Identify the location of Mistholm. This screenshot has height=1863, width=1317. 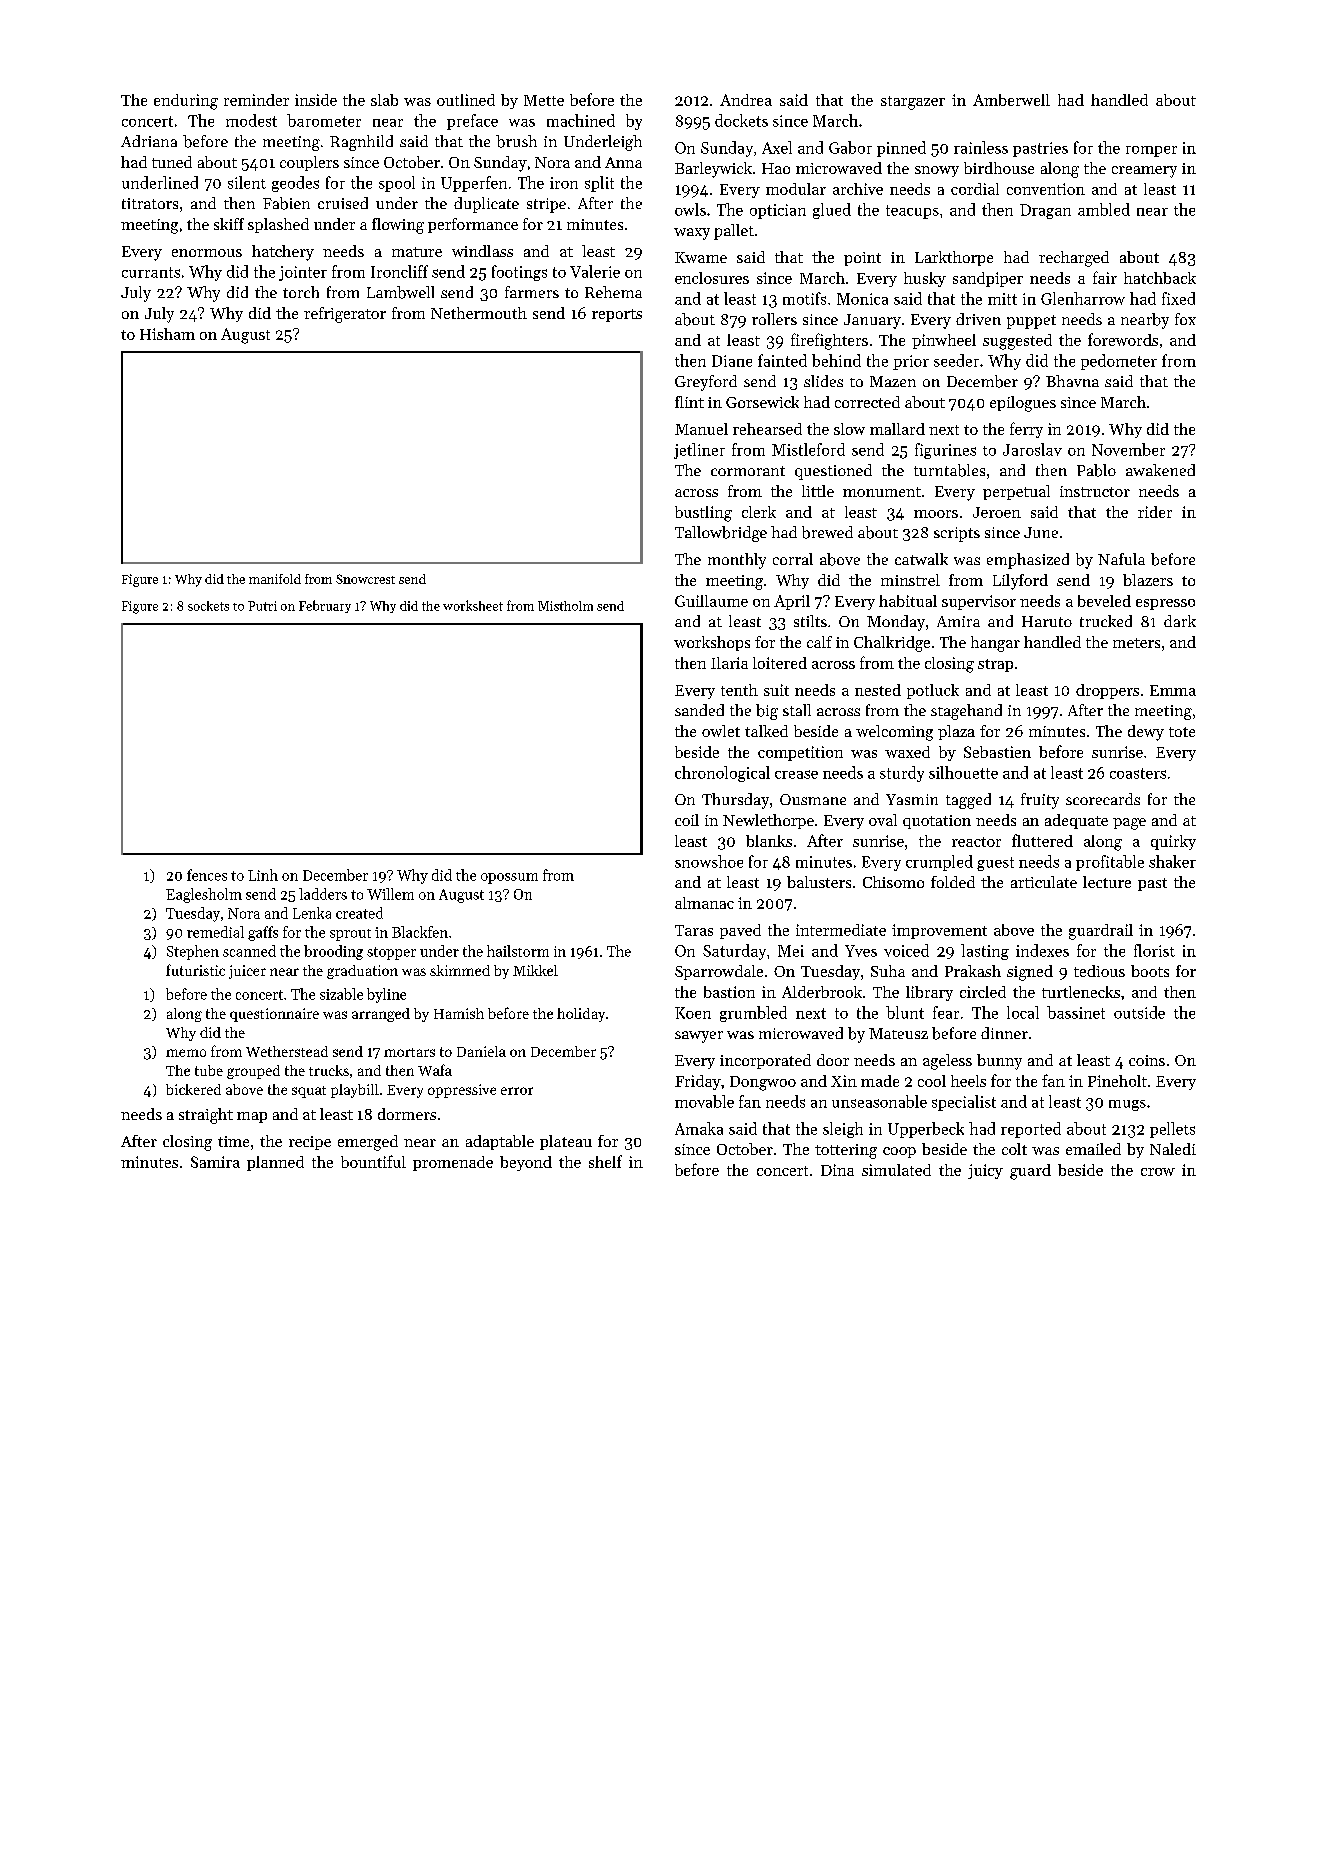
(565, 606).
